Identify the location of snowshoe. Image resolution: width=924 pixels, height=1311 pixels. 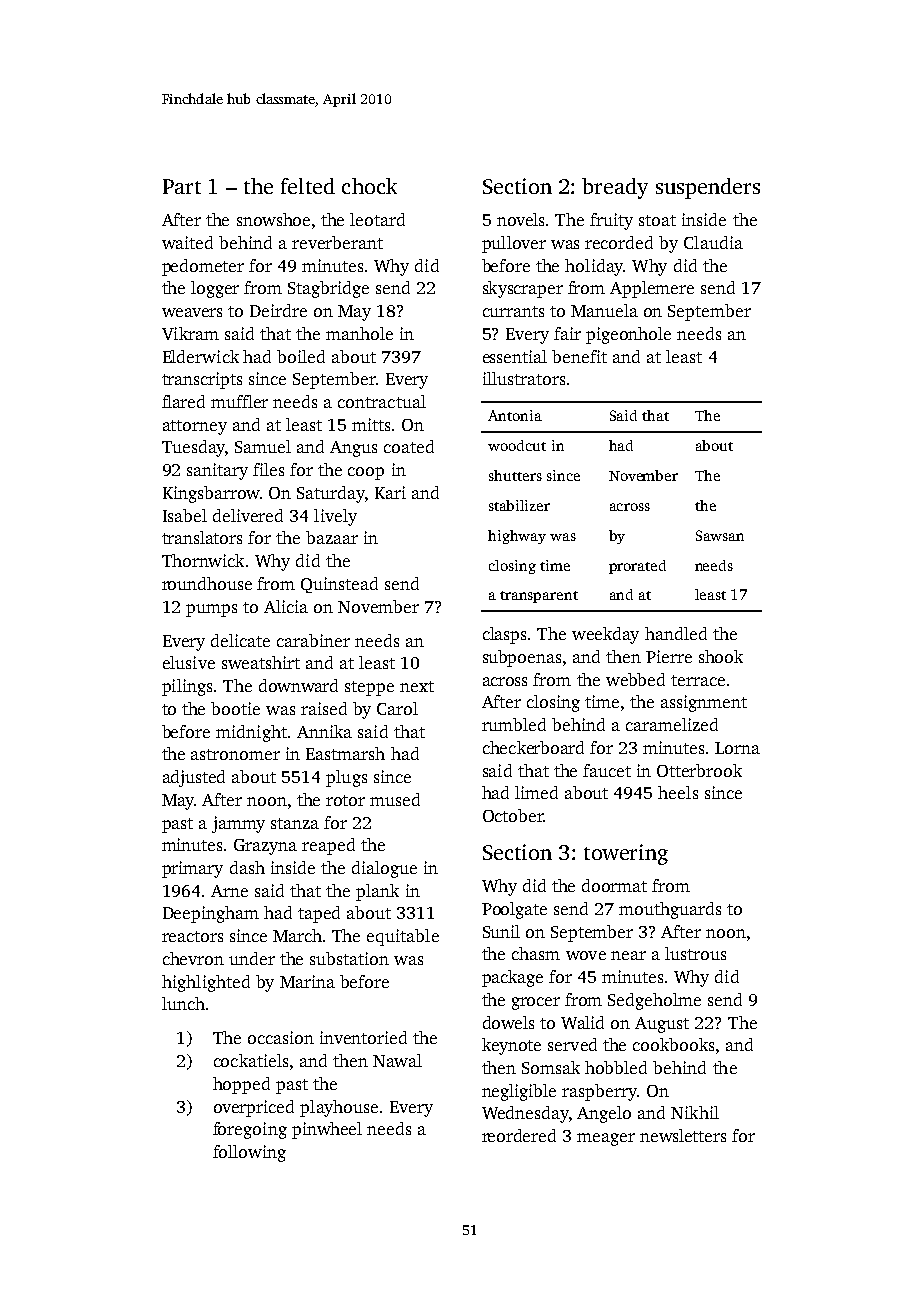
(273, 219).
